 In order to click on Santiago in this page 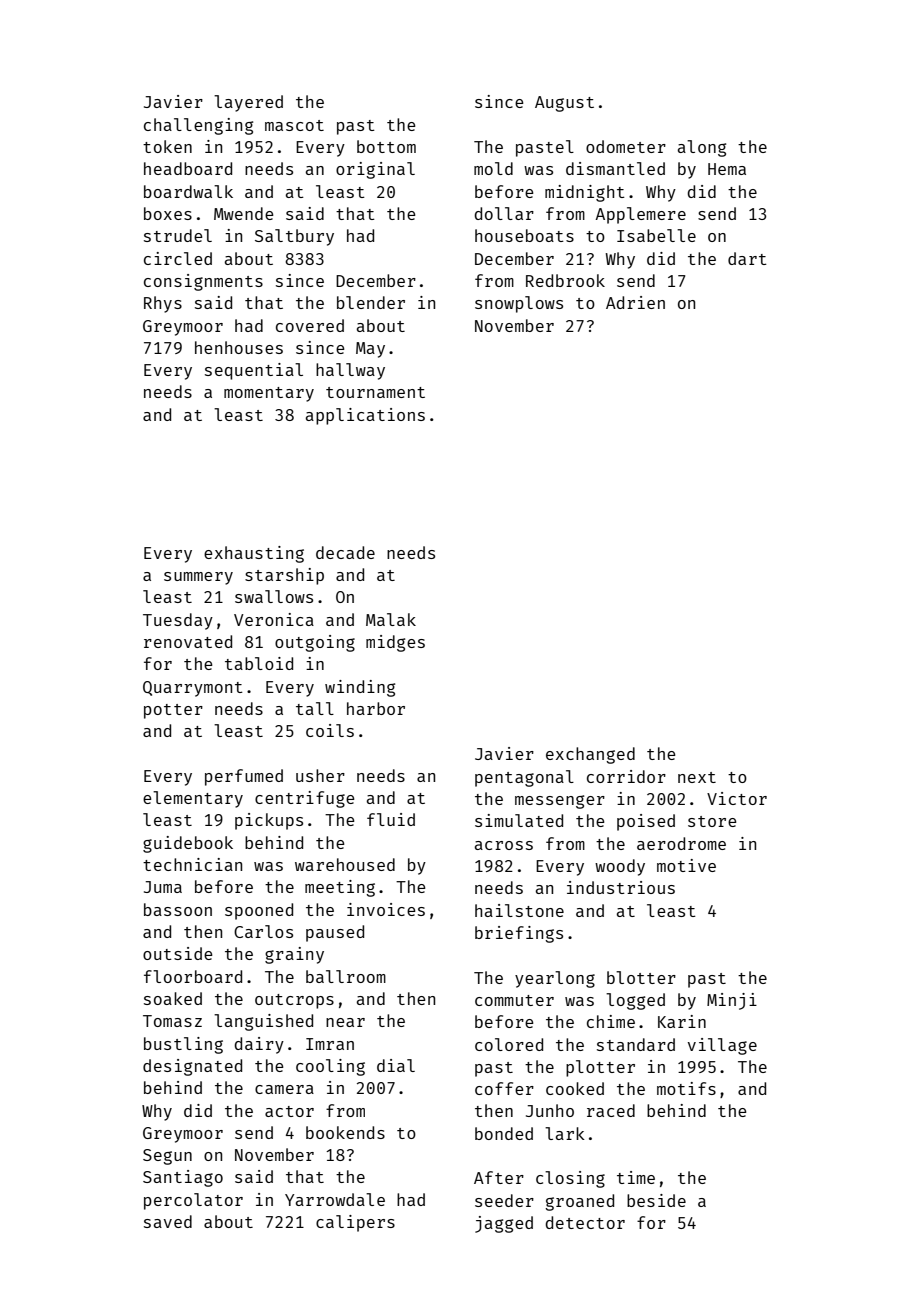, I will do `click(183, 1178)`.
